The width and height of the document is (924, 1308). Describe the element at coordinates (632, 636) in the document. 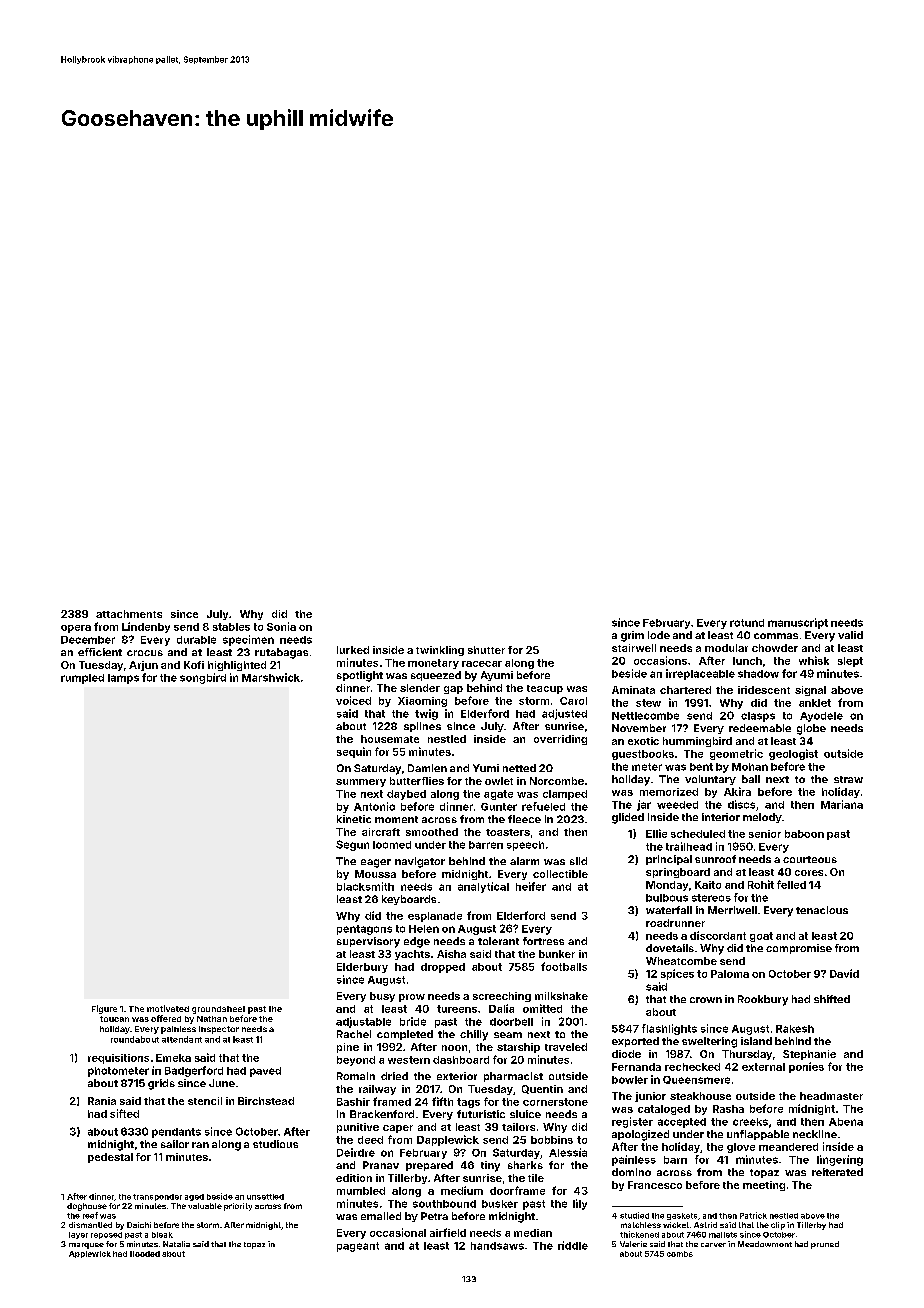

I see `grim` at that location.
